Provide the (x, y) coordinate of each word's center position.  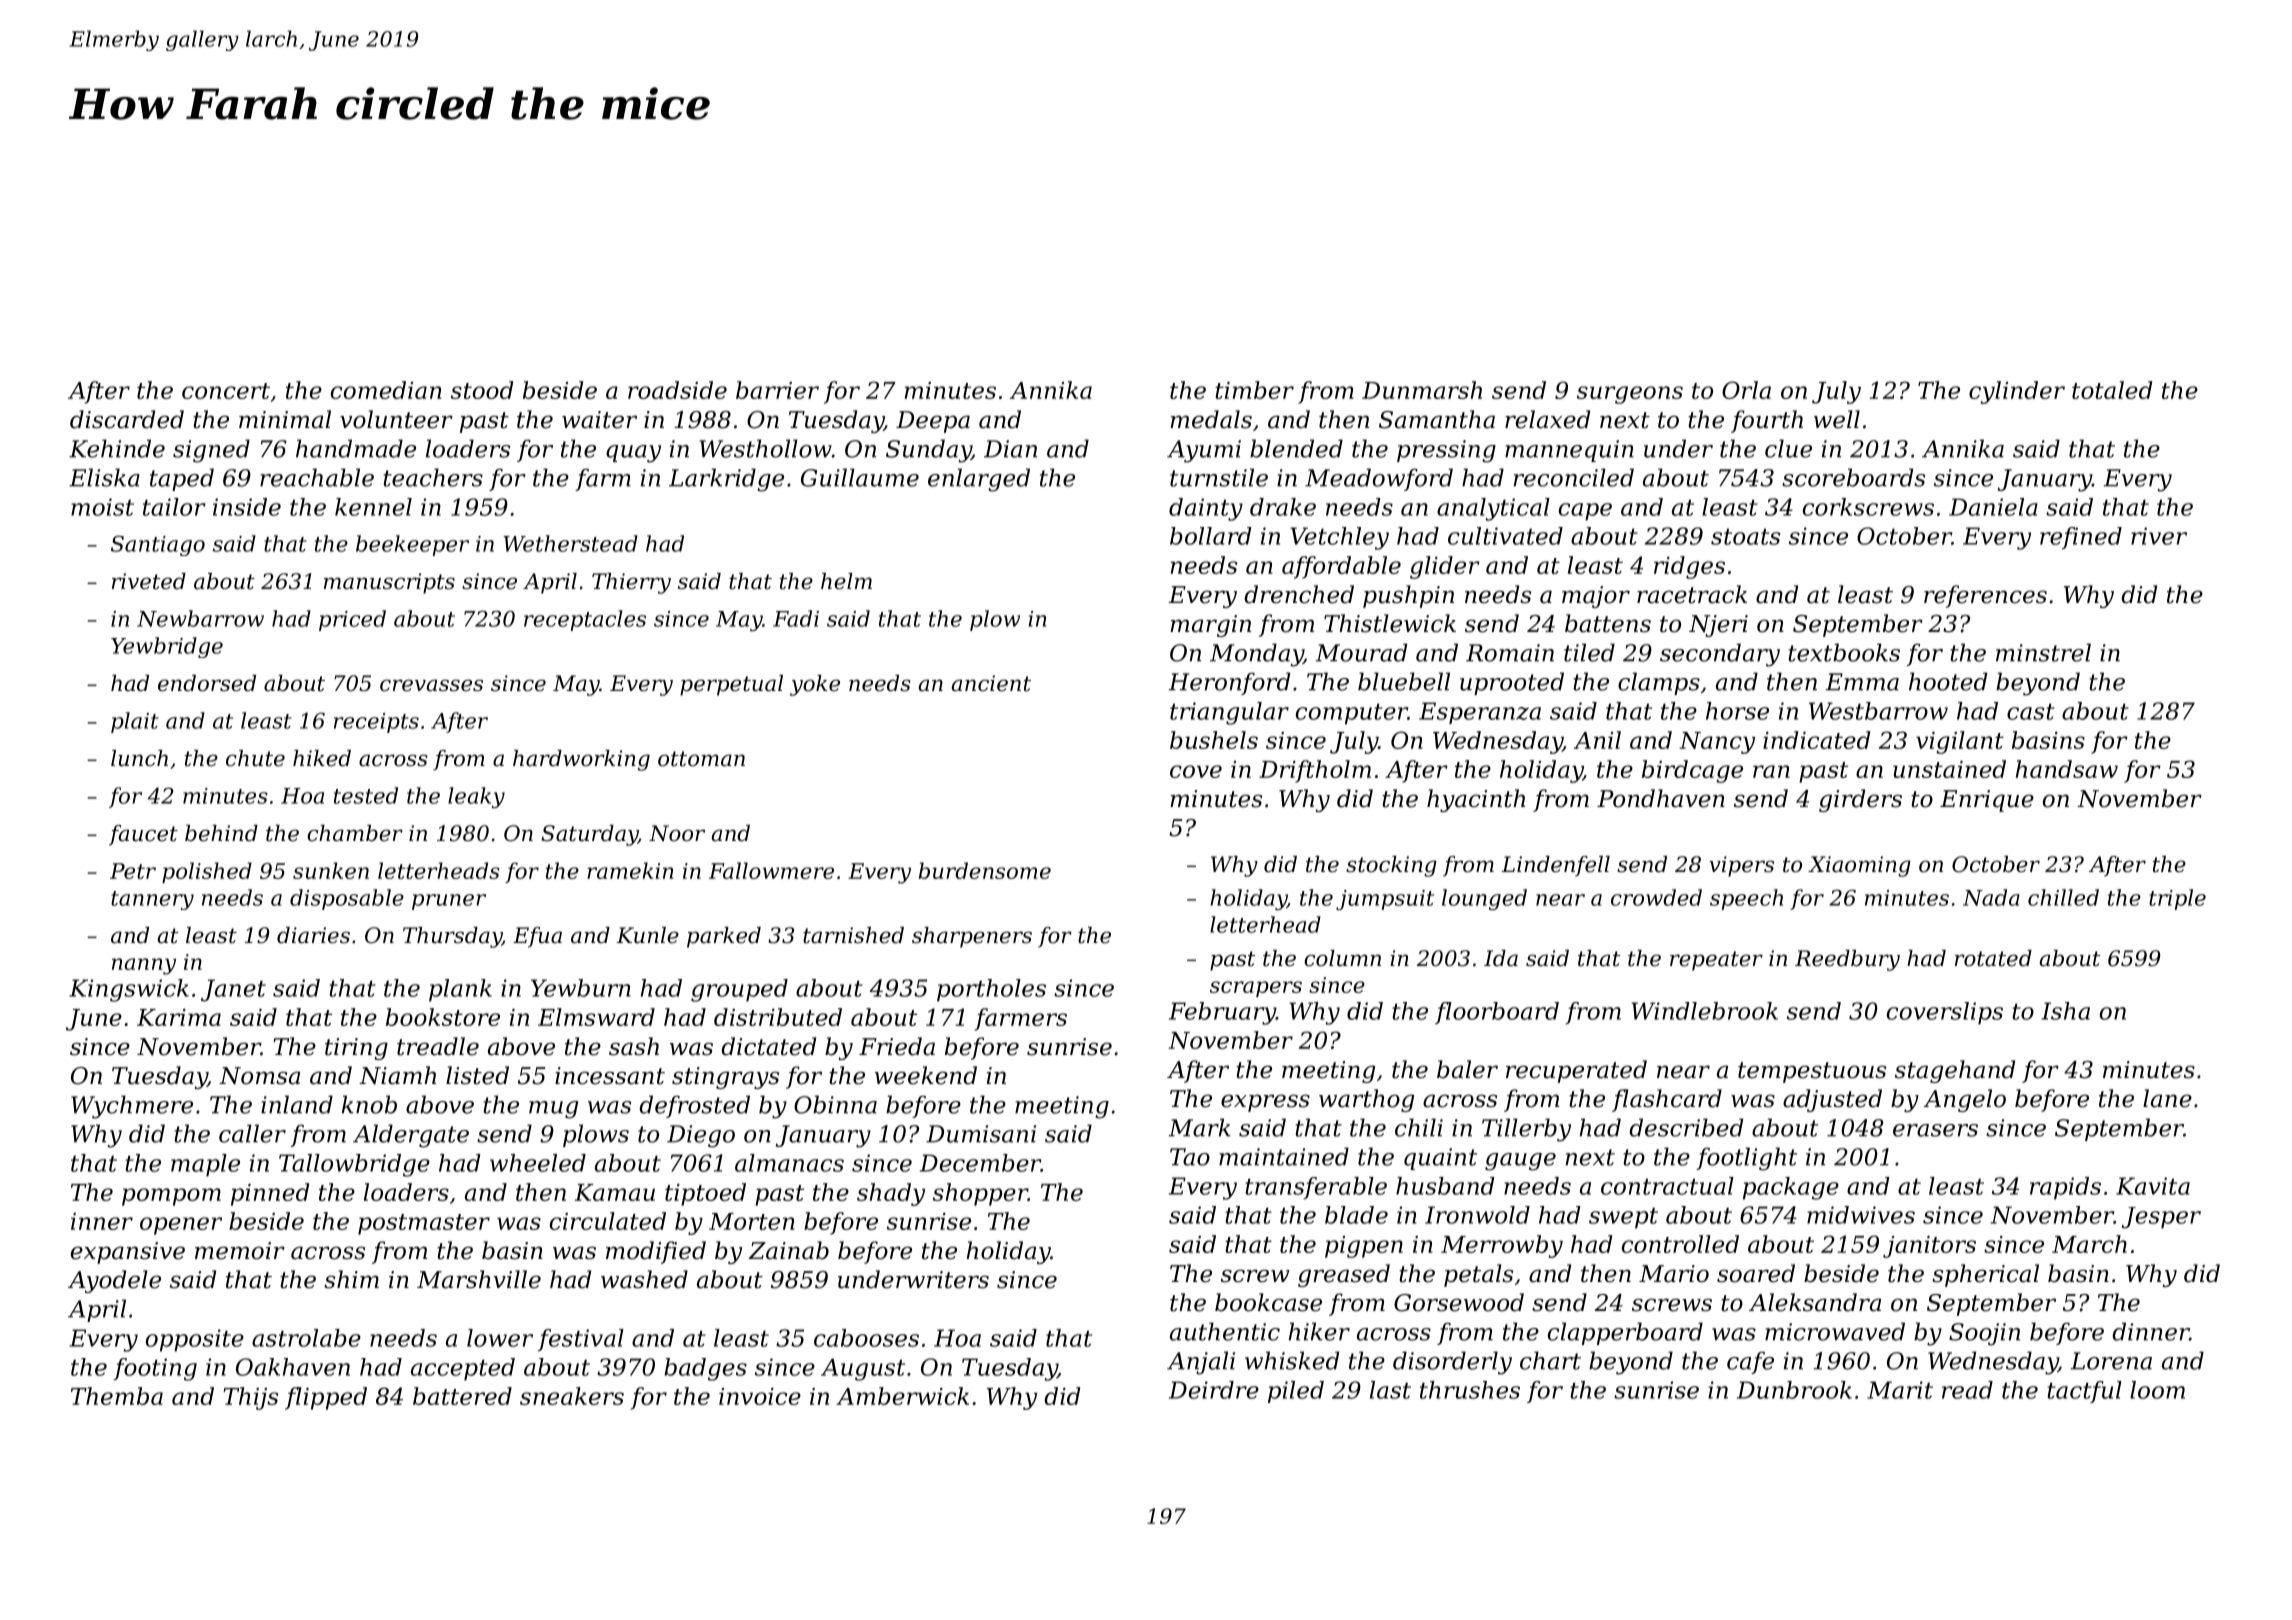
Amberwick (902, 1396)
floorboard (1497, 1013)
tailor (174, 507)
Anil (1597, 740)
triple (2177, 899)
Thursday (452, 937)
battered (462, 1396)
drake (1283, 507)
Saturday (590, 835)
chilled (2063, 897)
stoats (1745, 537)
